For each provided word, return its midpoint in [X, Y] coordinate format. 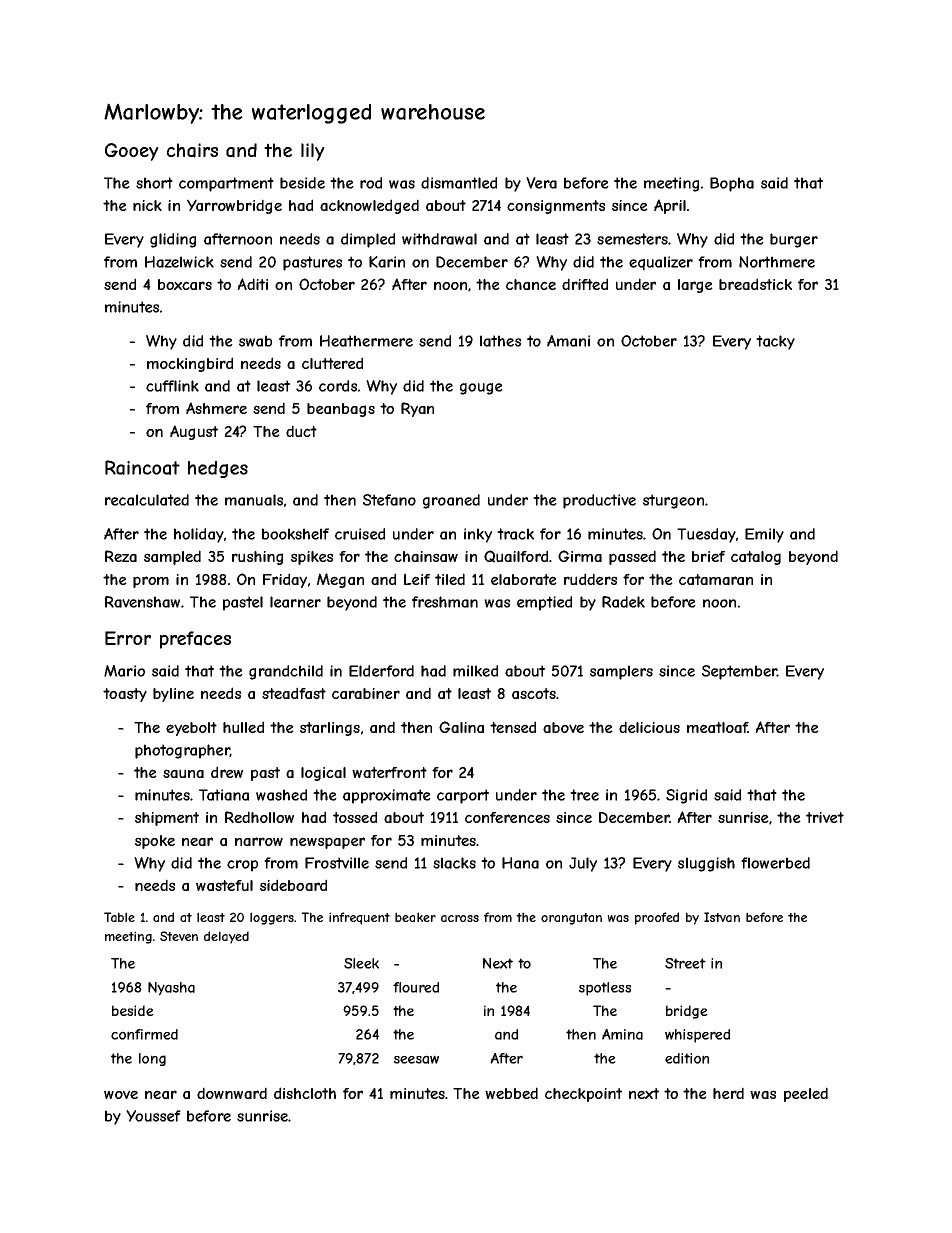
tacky [775, 342]
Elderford [381, 671]
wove [121, 1094]
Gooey [132, 152]
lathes [500, 341]
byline [173, 695]
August [194, 432]
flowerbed [775, 863]
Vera [541, 183]
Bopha [732, 184]
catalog [756, 558]
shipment [167, 819]
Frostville [337, 863]
